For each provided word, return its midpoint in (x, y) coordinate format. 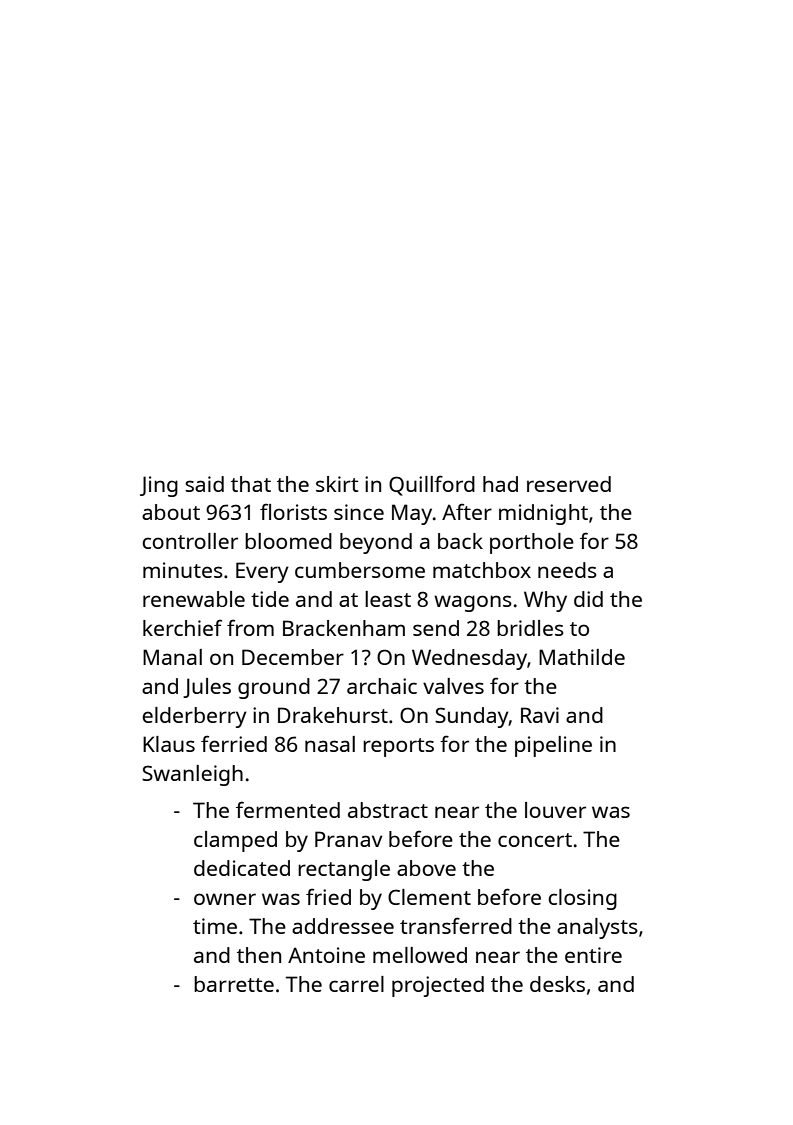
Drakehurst (333, 715)
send (436, 628)
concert (535, 840)
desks (557, 984)
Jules (207, 688)
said (204, 484)
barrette (234, 984)
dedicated (242, 868)
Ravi (540, 715)
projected (438, 986)
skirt (337, 484)
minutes (183, 570)
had (500, 484)
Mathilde (582, 657)
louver (555, 810)
